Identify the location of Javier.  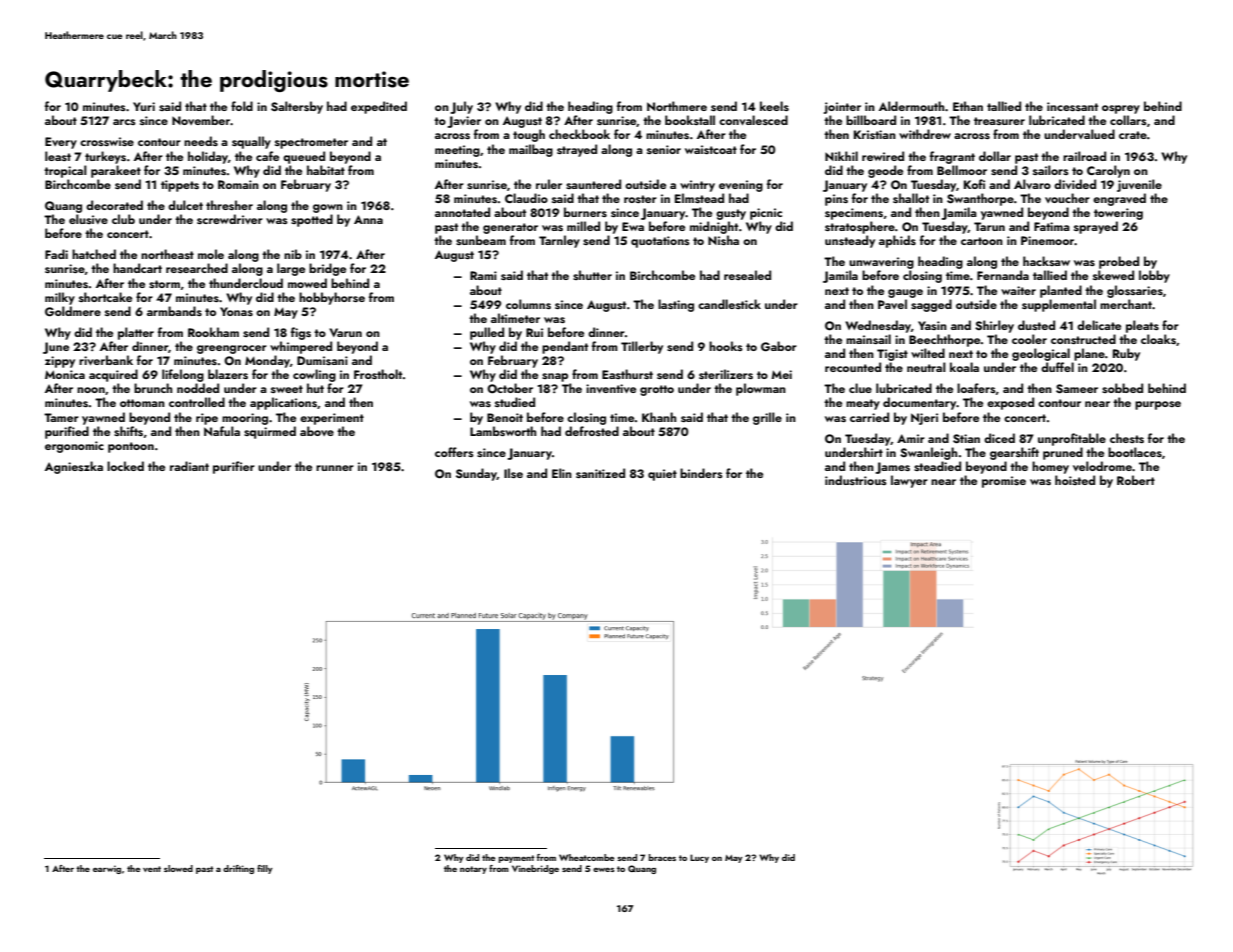
(464, 122).
